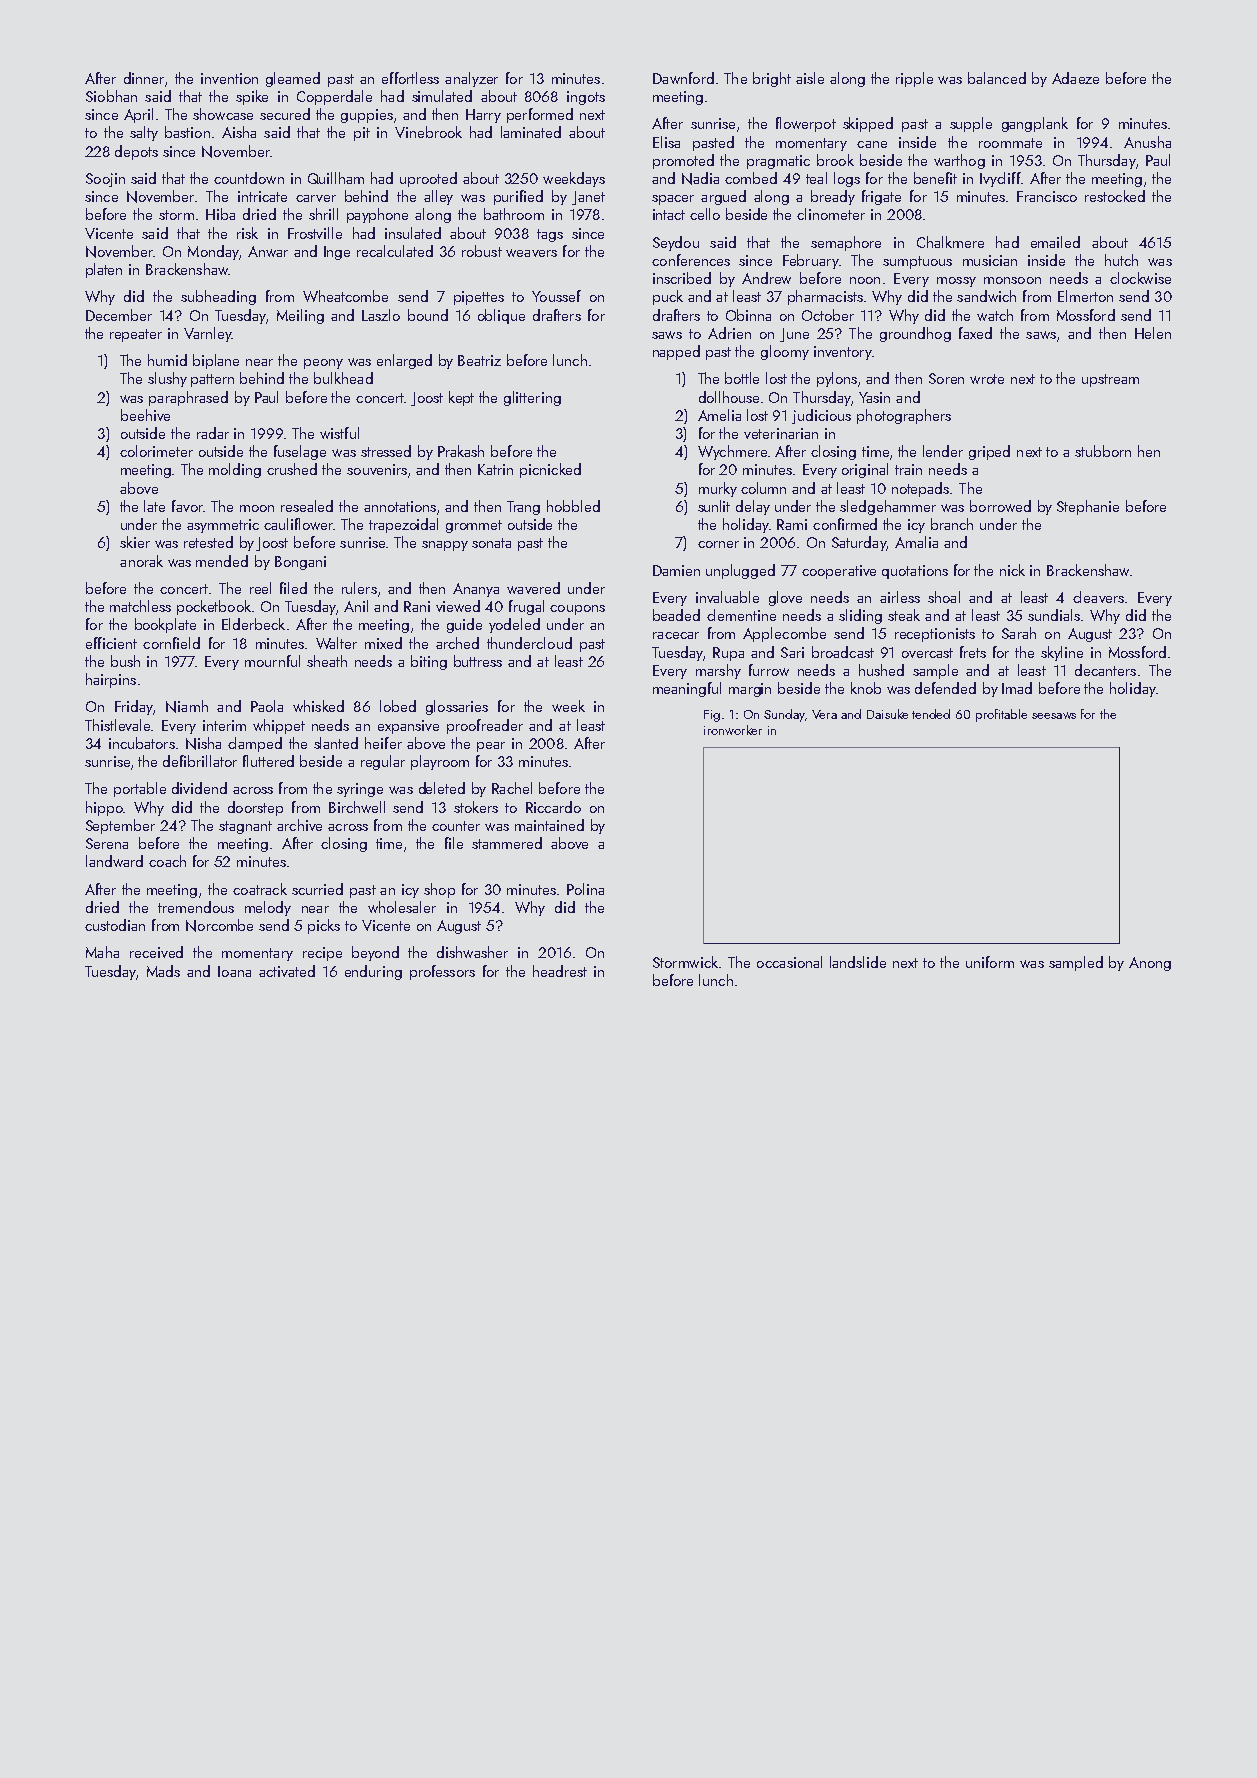 The height and width of the image is (1778, 1257). Describe the element at coordinates (990, 962) in the image. I see `uniform` at that location.
